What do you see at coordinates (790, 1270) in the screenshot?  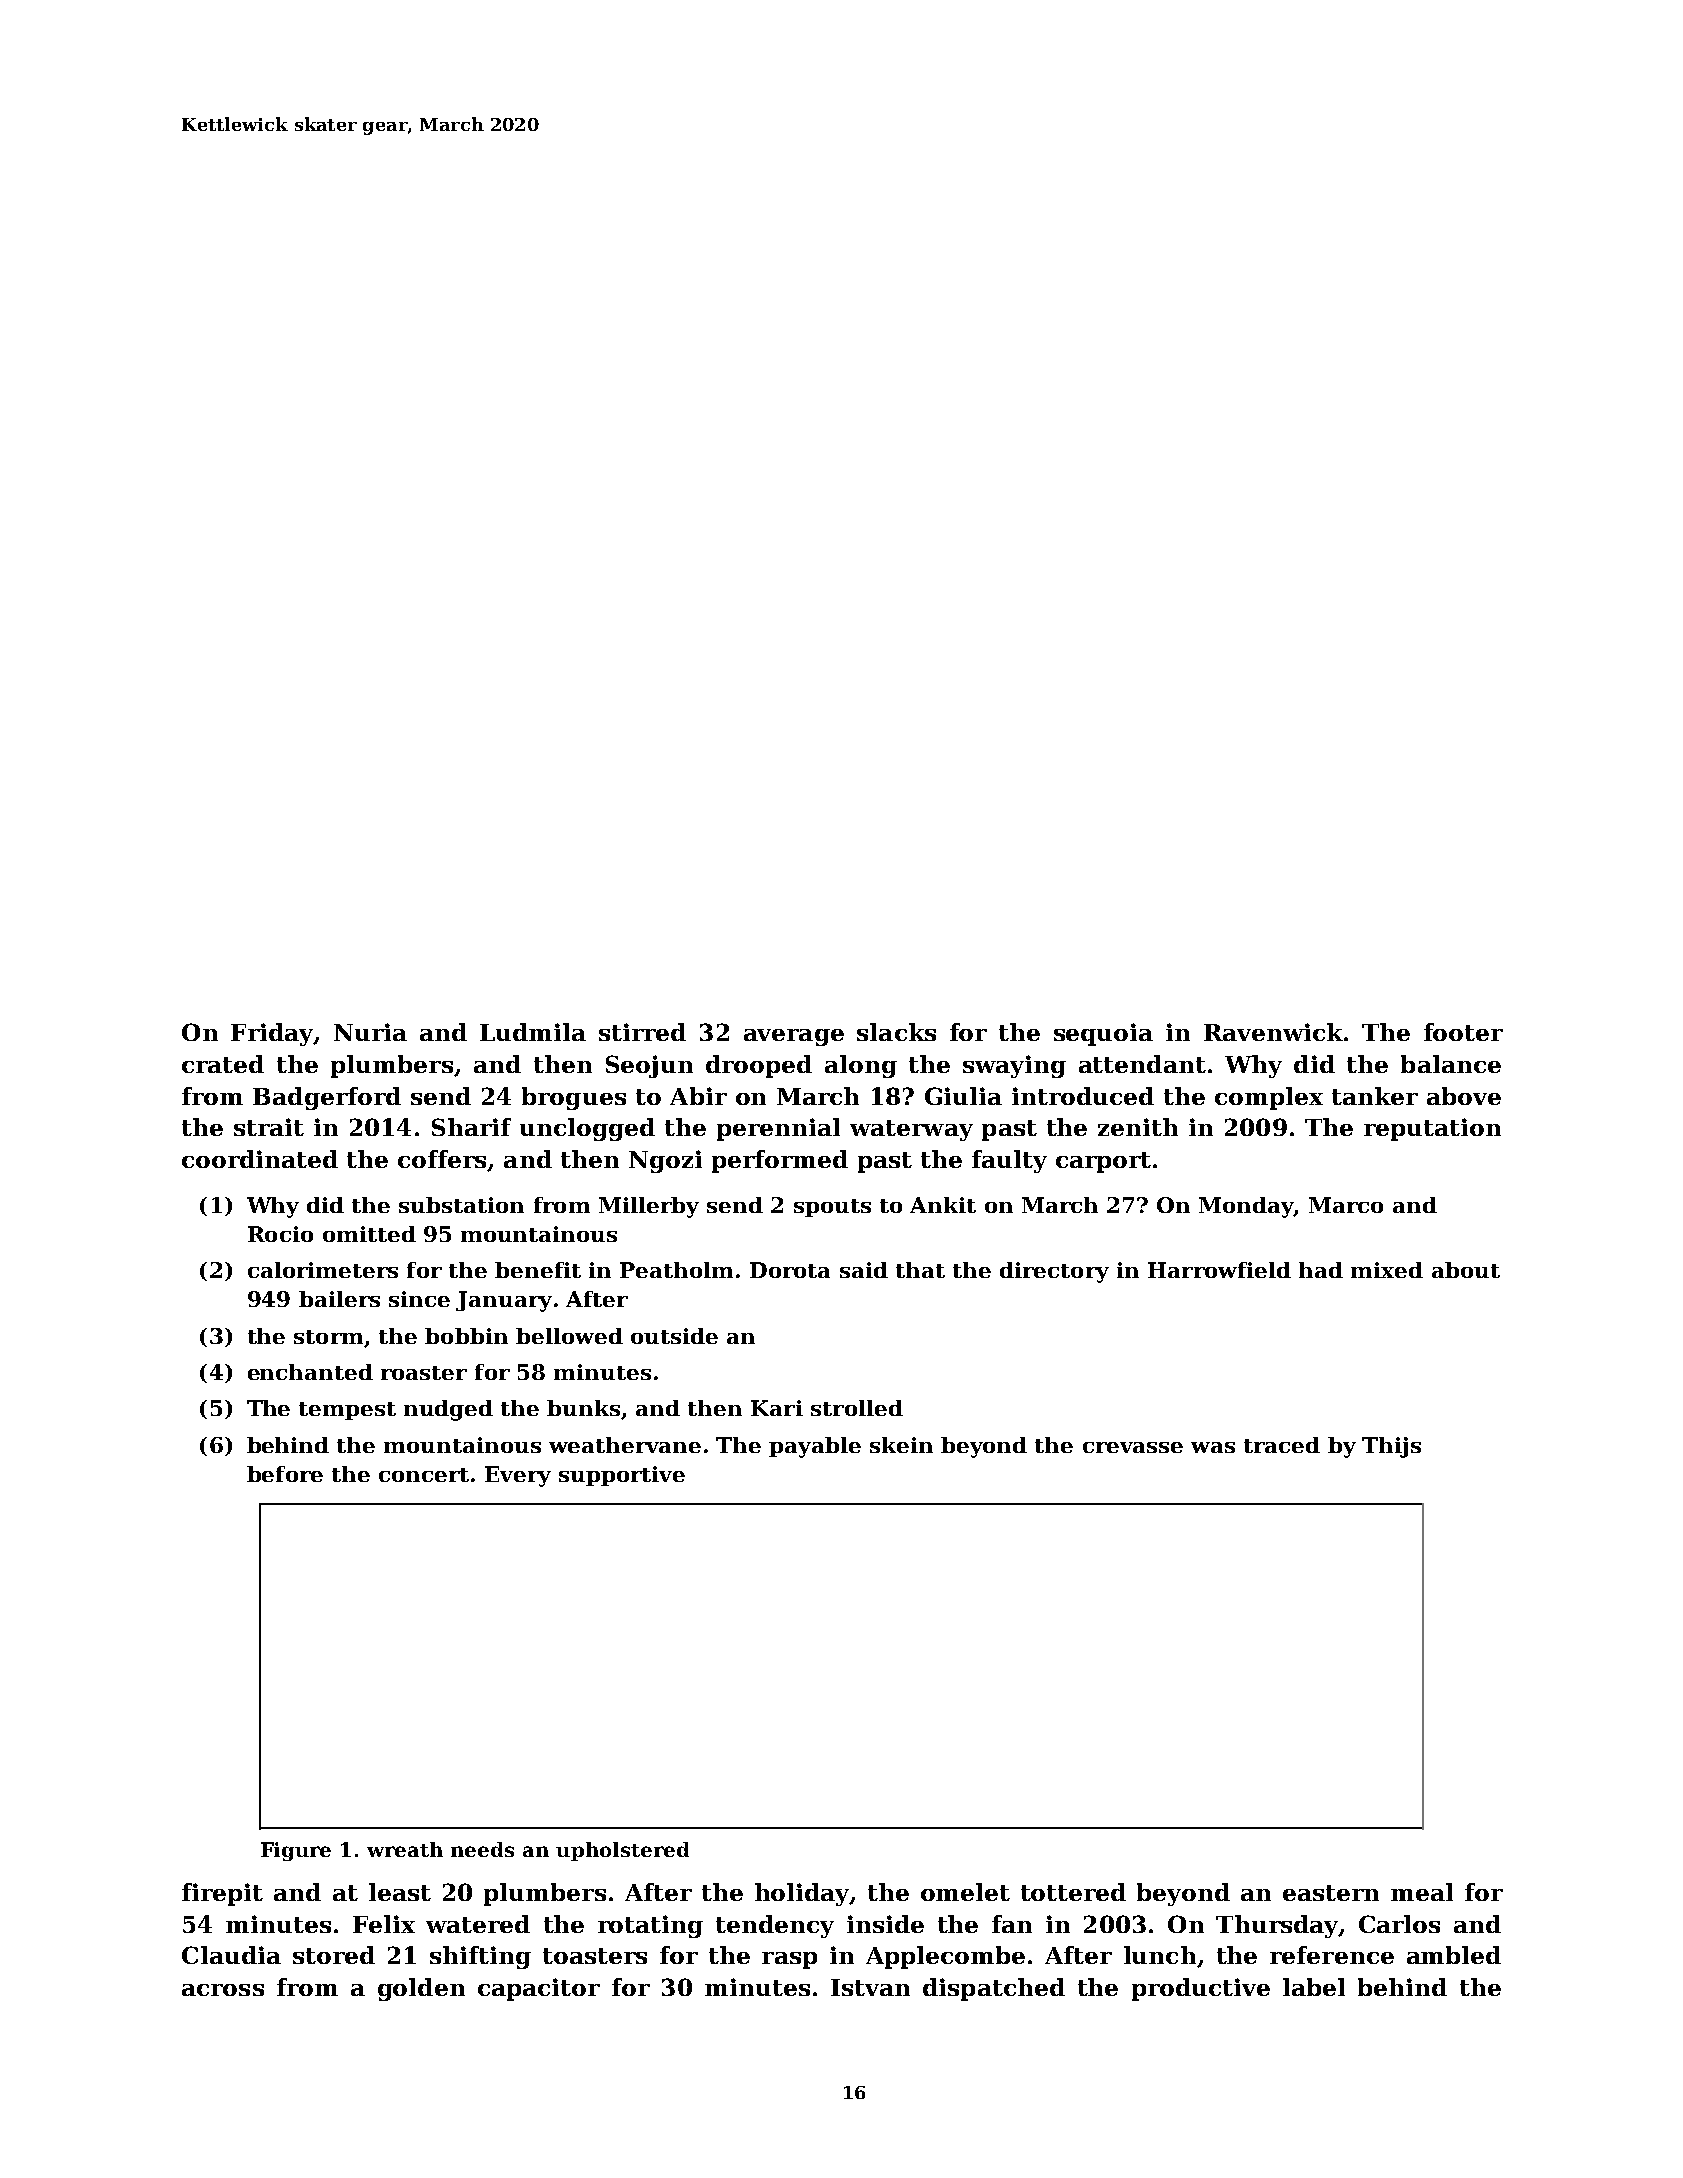 I see `Dorota` at bounding box center [790, 1270].
